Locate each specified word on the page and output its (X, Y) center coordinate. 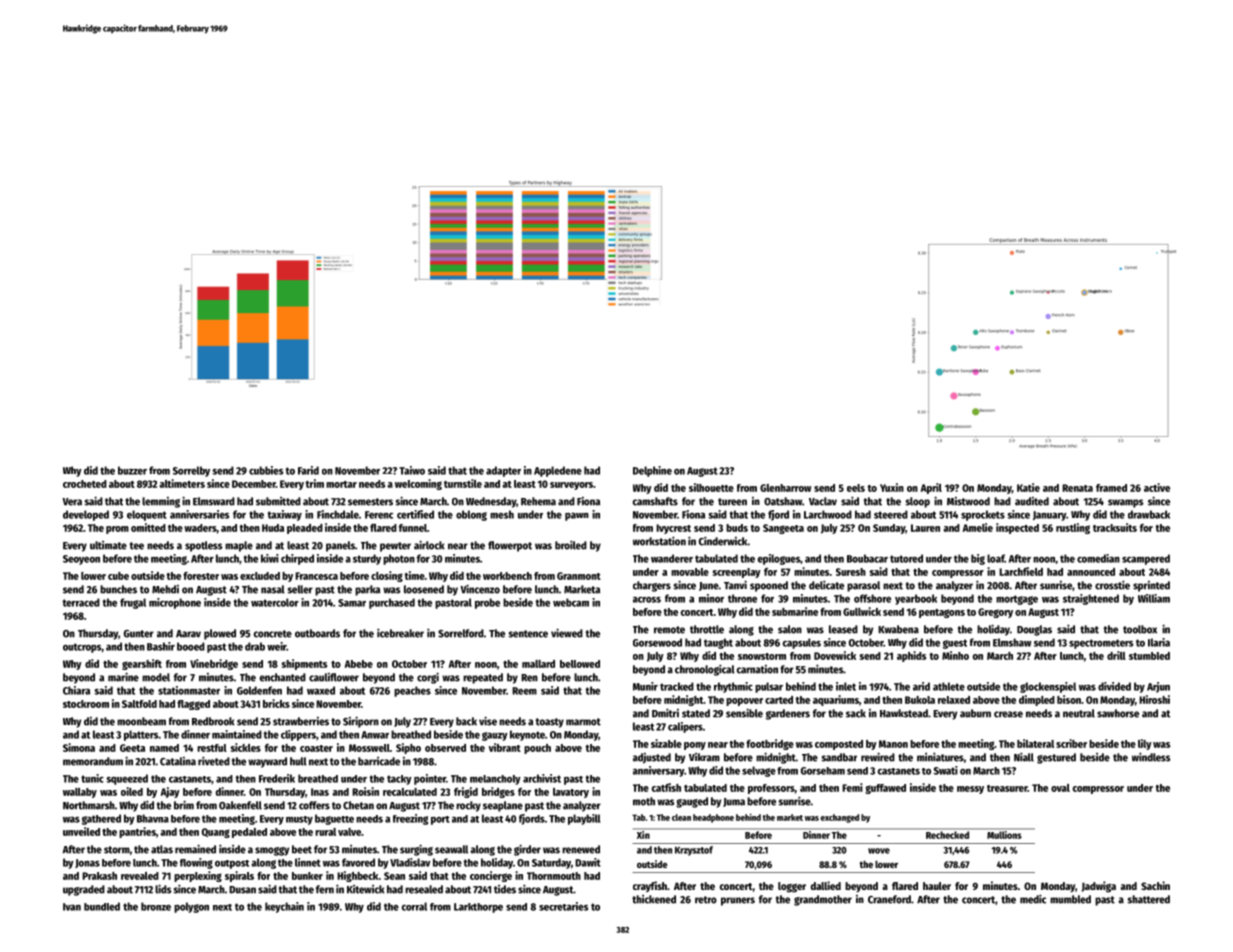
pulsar (769, 687)
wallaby (80, 793)
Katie (1028, 487)
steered (891, 514)
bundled (102, 906)
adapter (503, 471)
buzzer (132, 470)
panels (340, 546)
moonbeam (141, 721)
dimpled (1037, 700)
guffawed (885, 789)
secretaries (563, 906)
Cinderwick (723, 541)
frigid (466, 792)
